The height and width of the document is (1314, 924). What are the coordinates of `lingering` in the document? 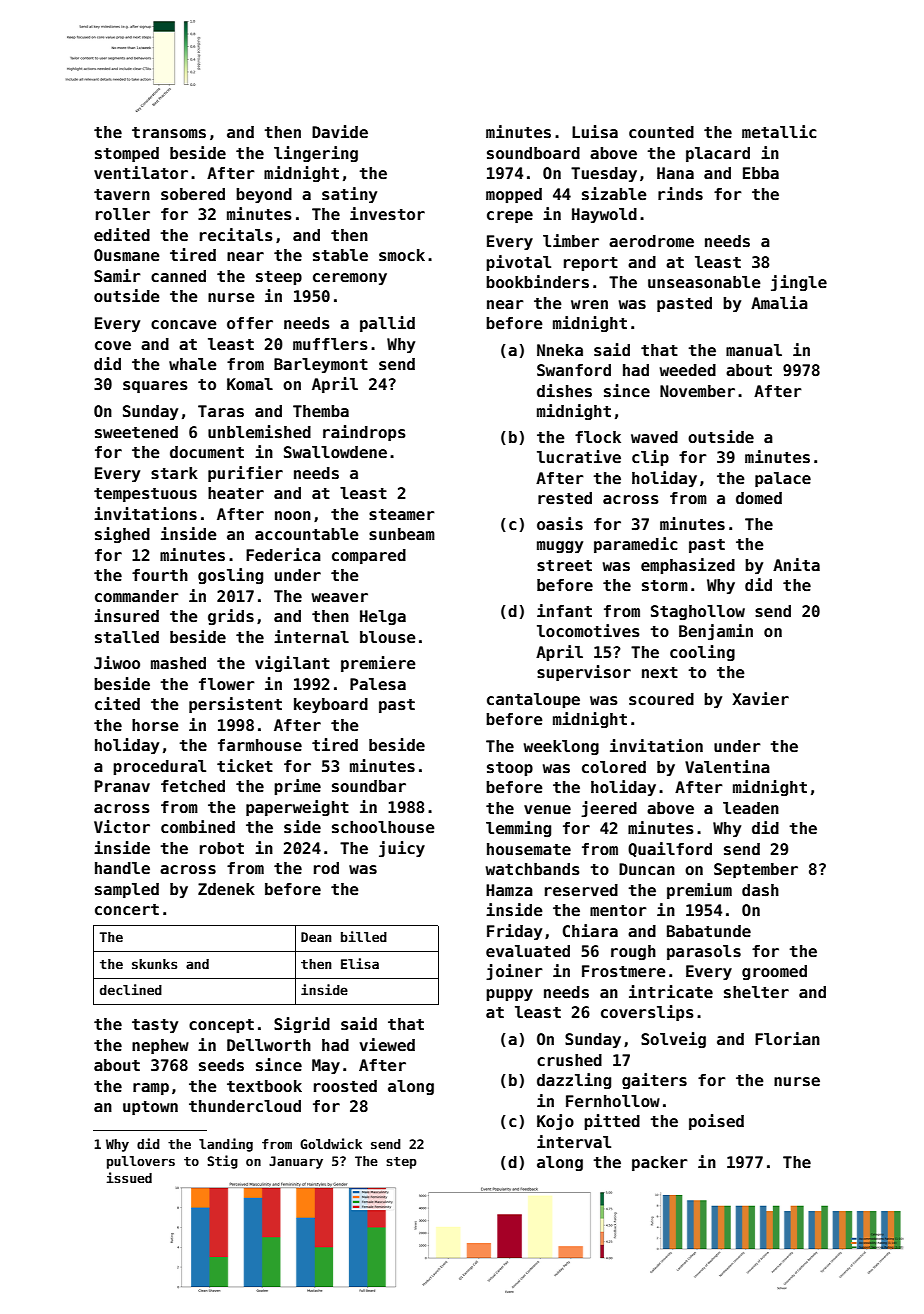 It's located at (316, 154).
